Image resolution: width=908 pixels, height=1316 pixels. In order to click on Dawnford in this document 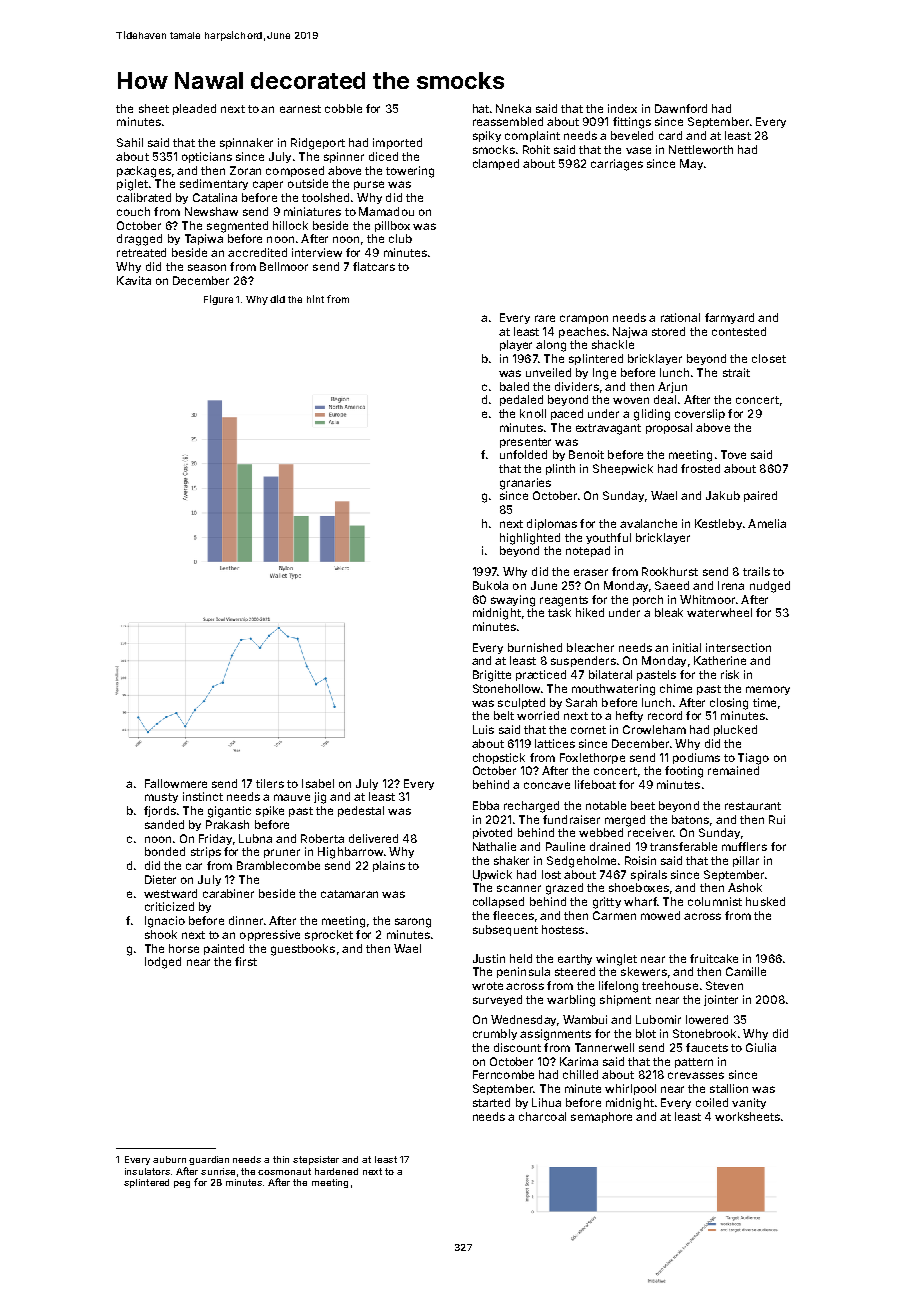, I will do `click(681, 108)`.
